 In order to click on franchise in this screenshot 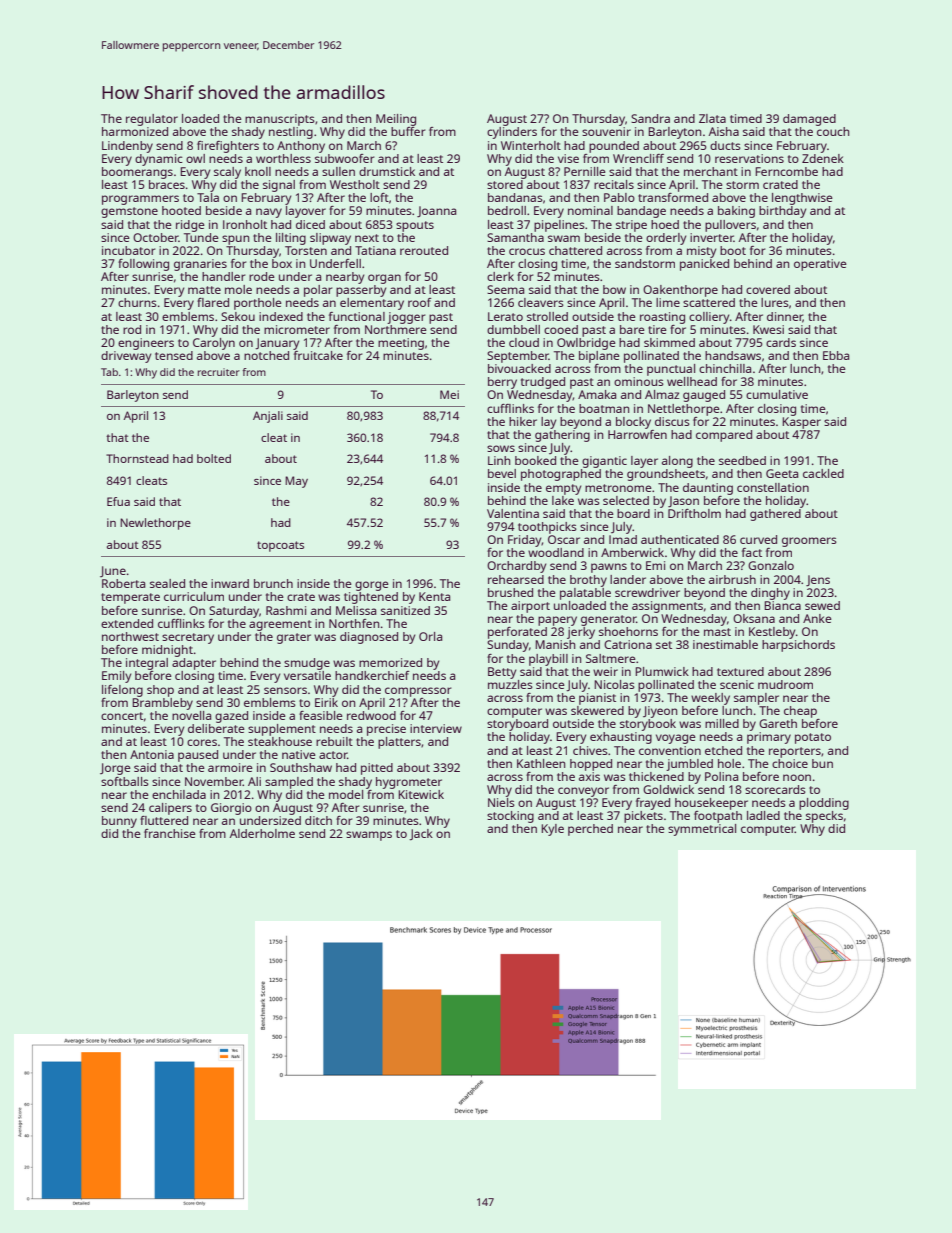, I will do `click(170, 833)`.
